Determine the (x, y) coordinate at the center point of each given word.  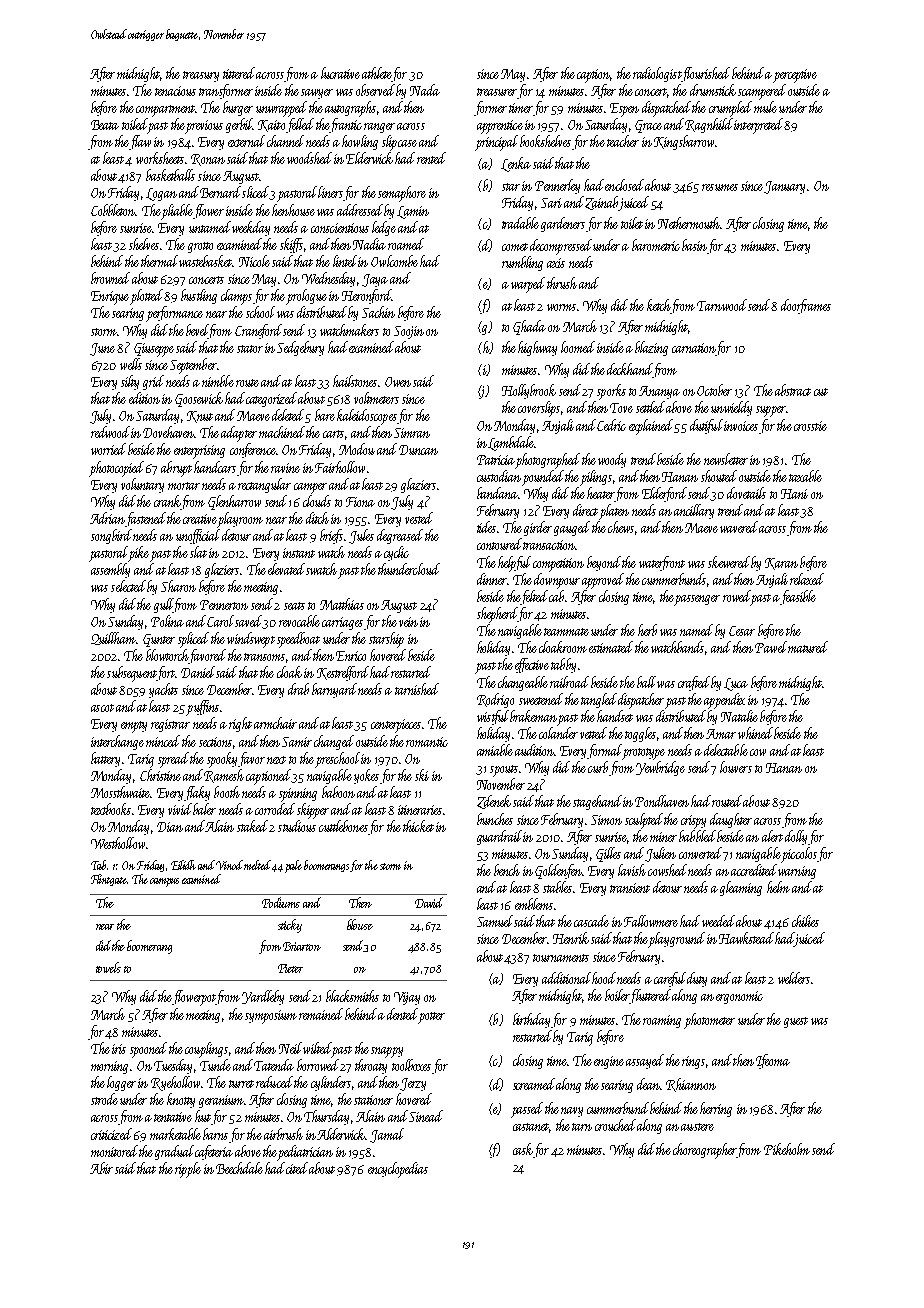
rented (431, 158)
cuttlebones (343, 826)
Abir (101, 1168)
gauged (572, 528)
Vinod (229, 865)
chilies (805, 921)
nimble (218, 381)
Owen (398, 382)
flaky (197, 793)
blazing (651, 348)
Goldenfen (558, 871)
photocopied (116, 469)
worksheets (160, 158)
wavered (739, 527)
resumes (720, 187)
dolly (796, 837)
